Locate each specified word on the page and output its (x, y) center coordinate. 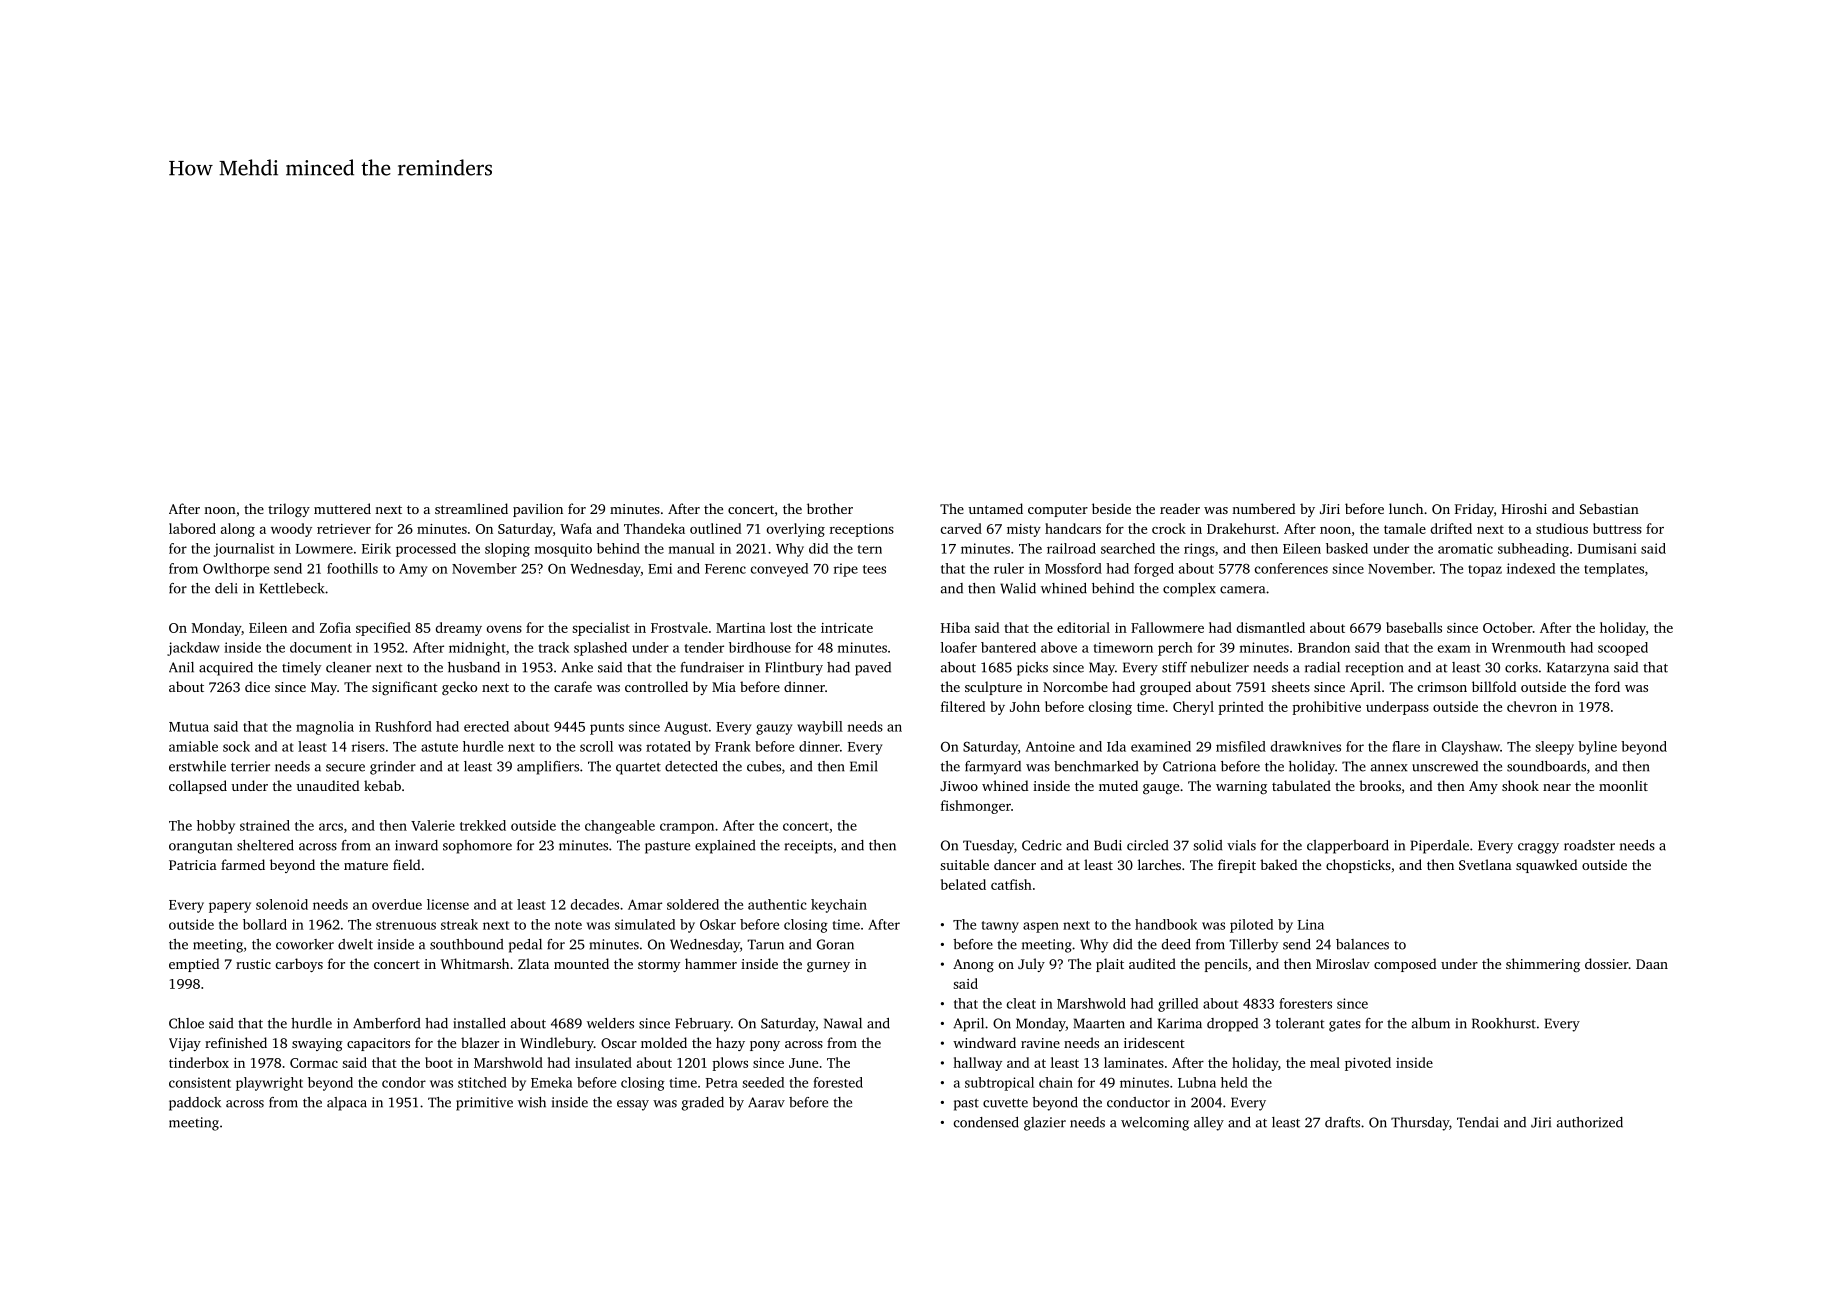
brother (830, 508)
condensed (986, 1122)
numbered (1263, 508)
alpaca (347, 1104)
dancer (1015, 864)
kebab (382, 785)
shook (1520, 785)
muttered (342, 508)
